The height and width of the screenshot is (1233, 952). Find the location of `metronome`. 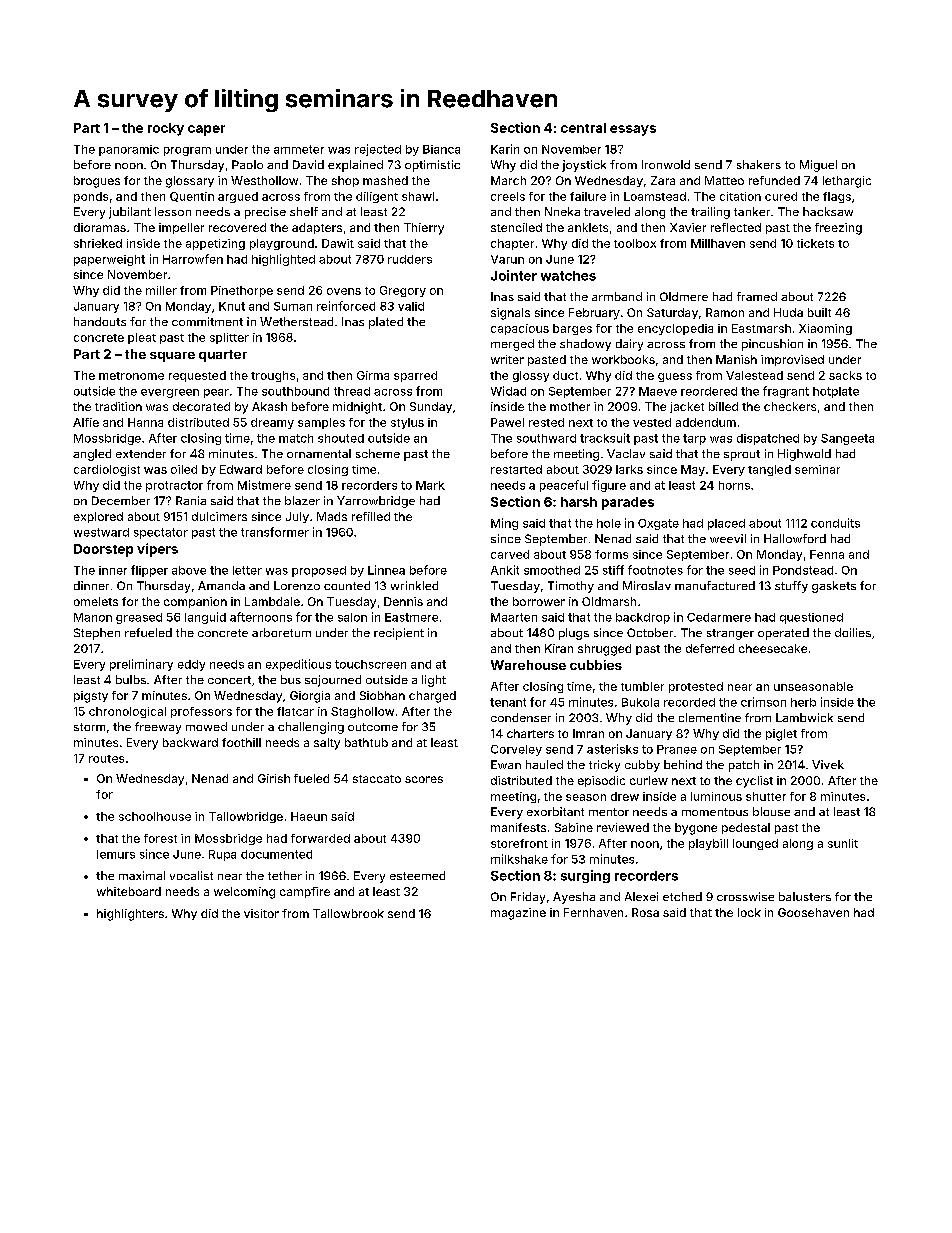

metronome is located at coordinates (131, 376).
